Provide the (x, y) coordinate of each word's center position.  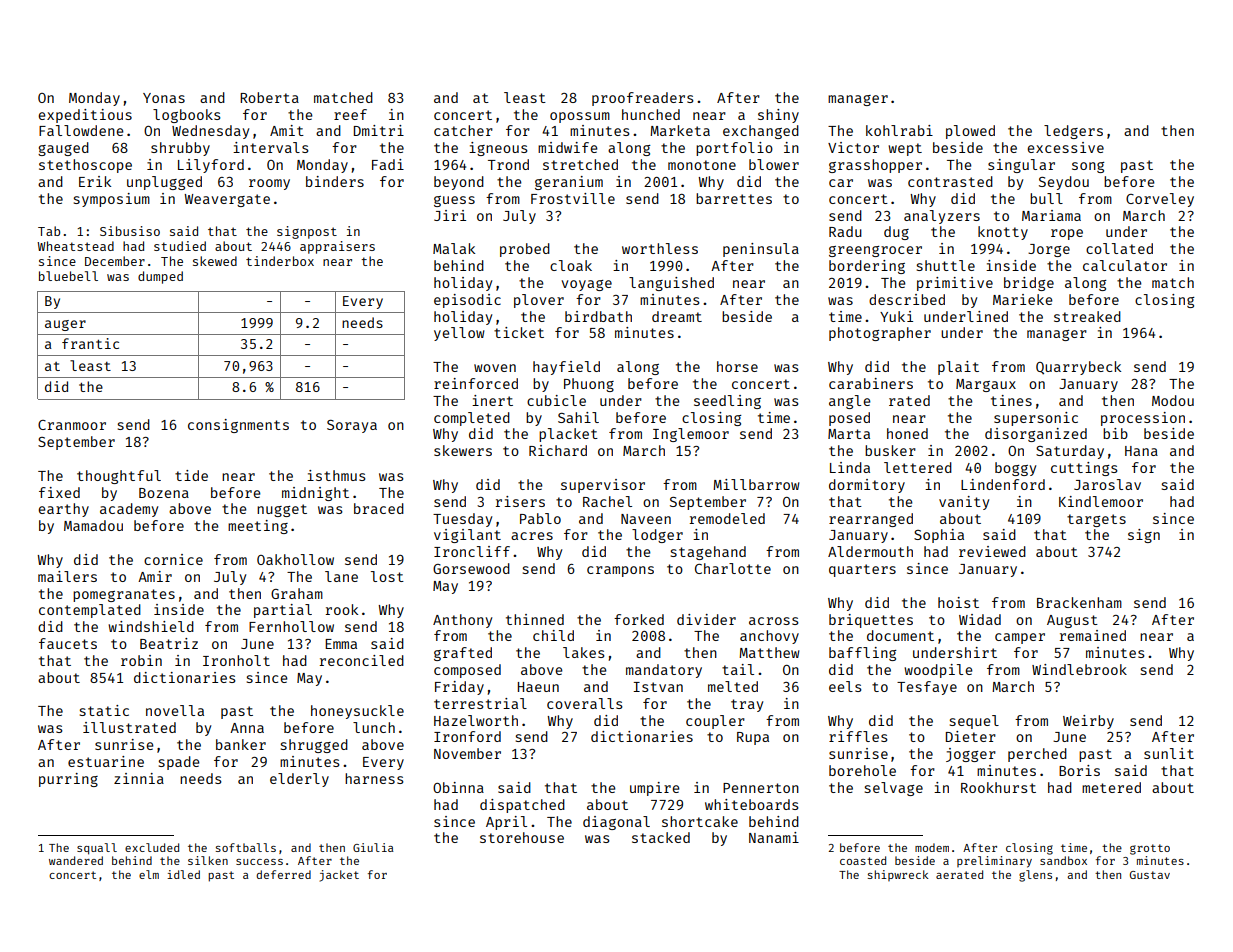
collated (1119, 248)
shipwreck (898, 875)
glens (1035, 876)
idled (183, 874)
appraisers (337, 247)
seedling (727, 402)
